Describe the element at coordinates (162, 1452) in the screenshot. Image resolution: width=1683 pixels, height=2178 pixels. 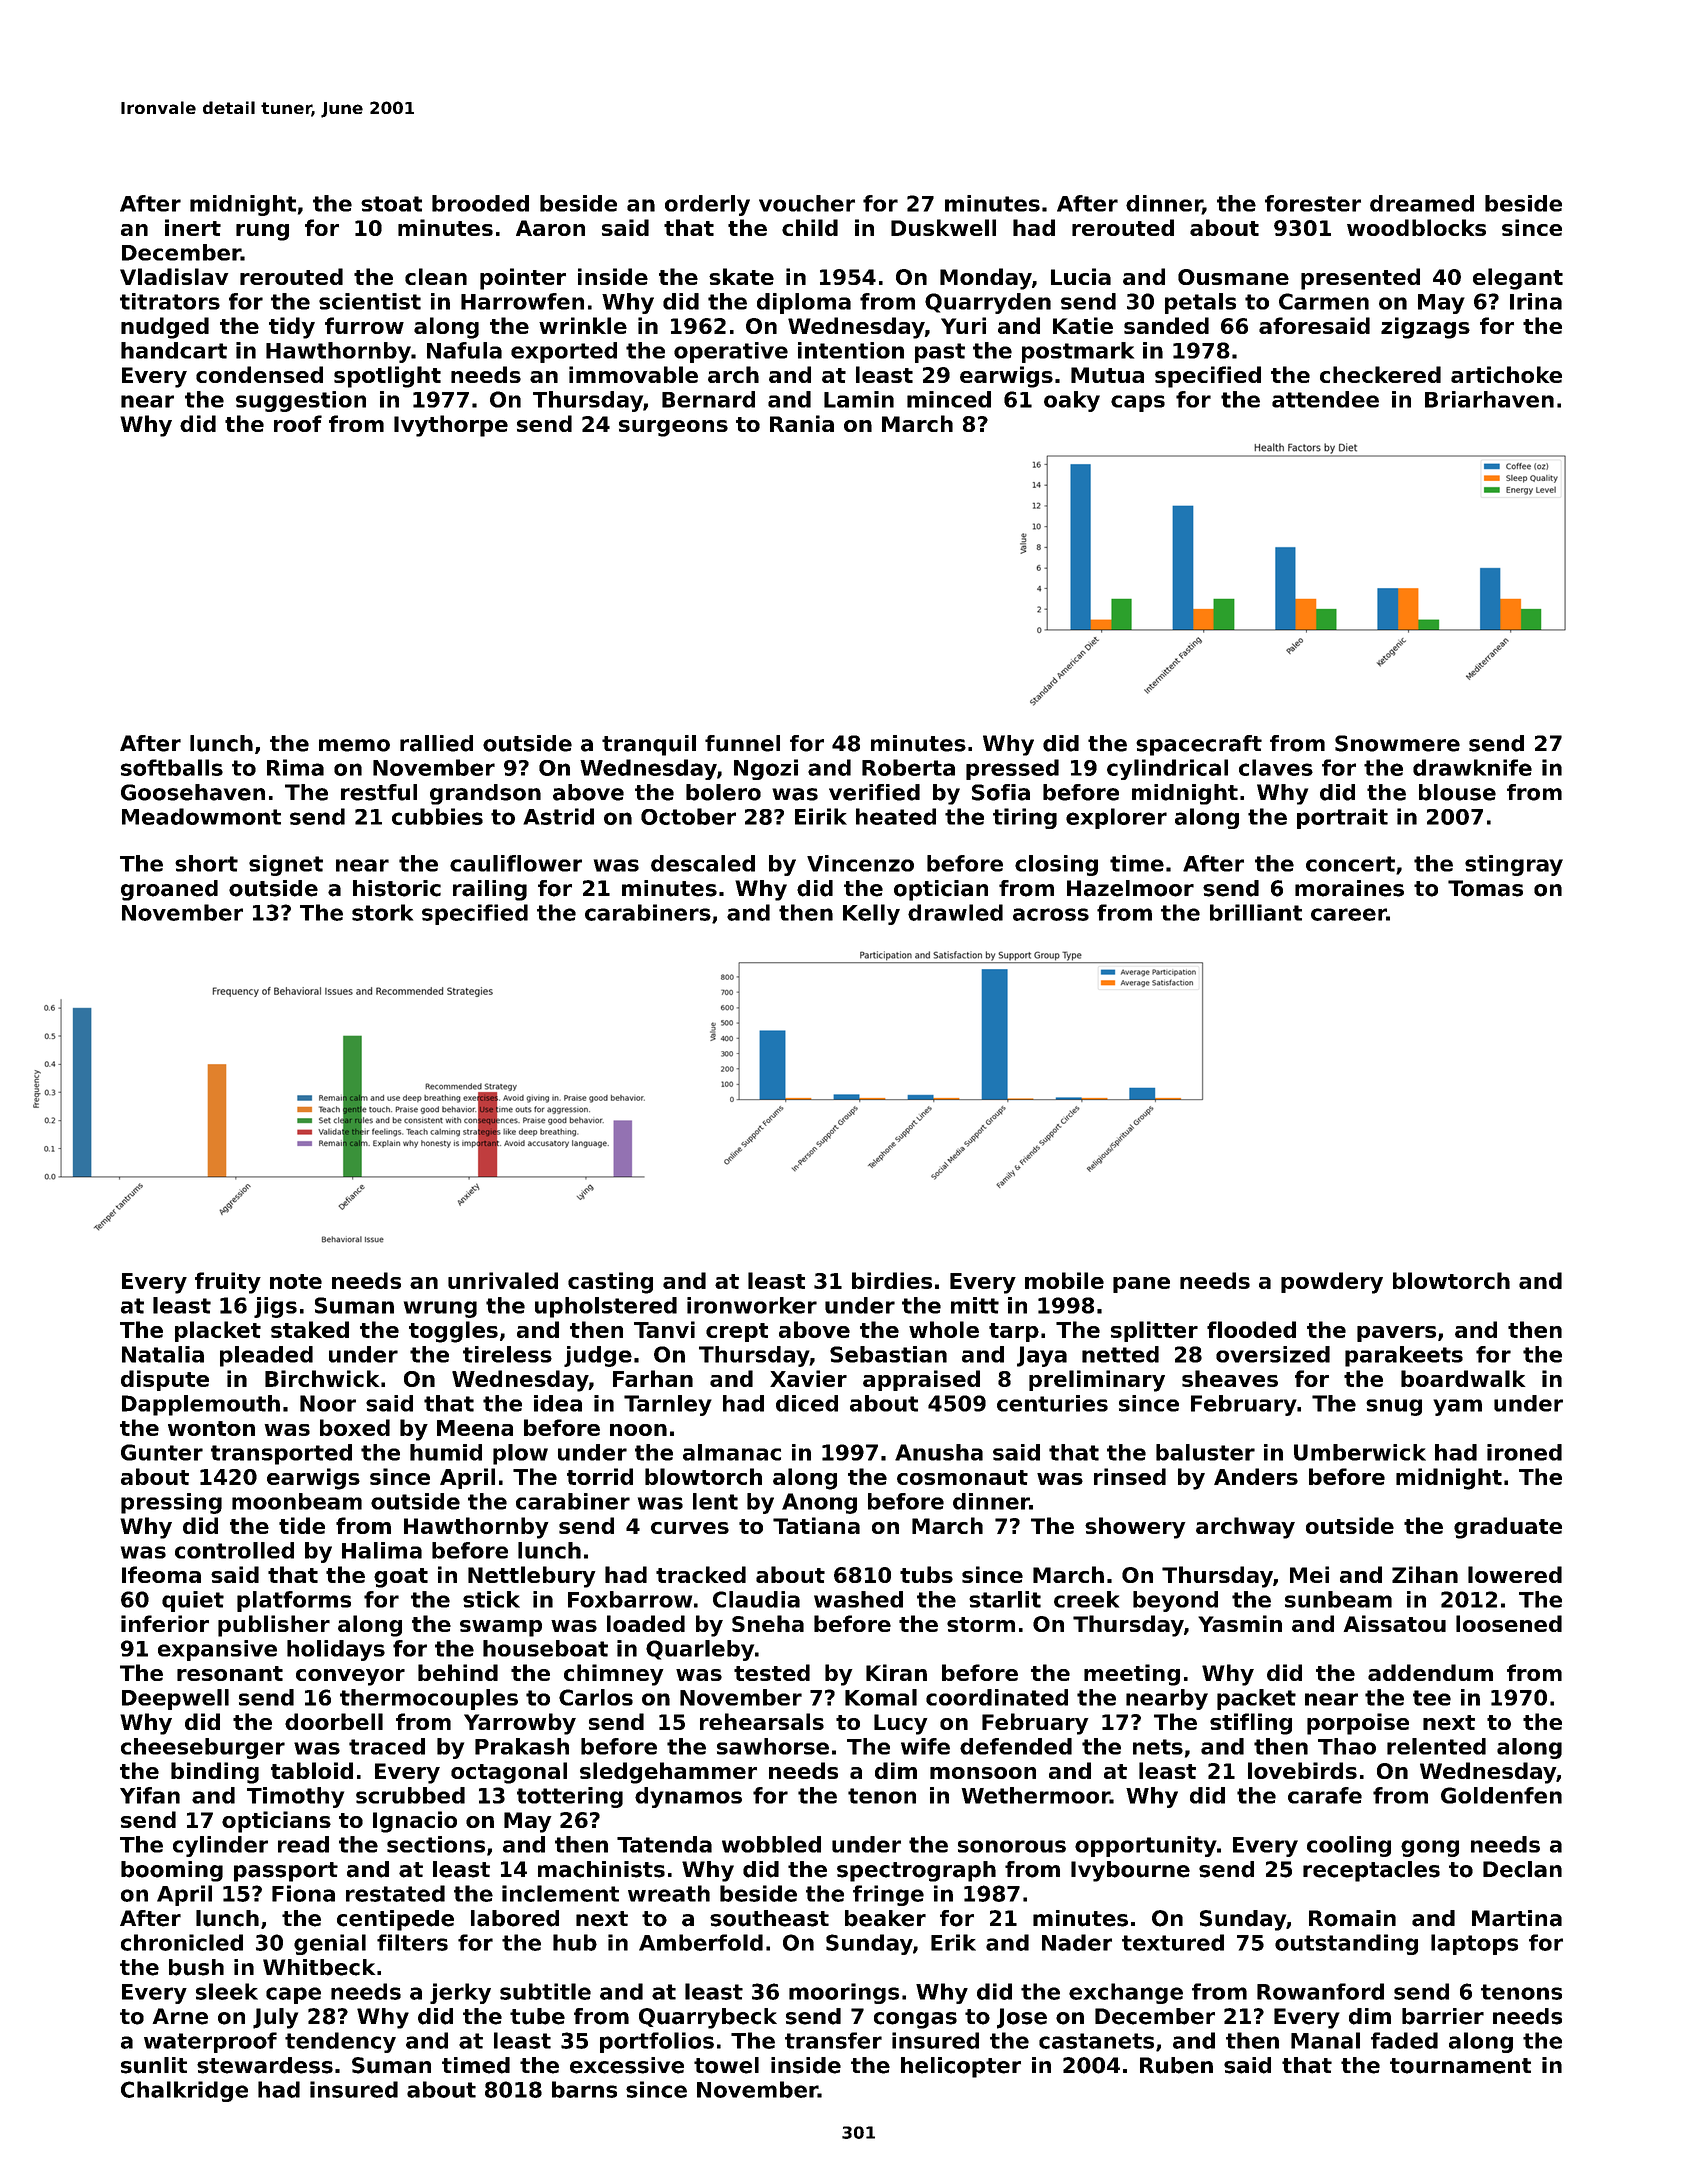
I see `Gunter` at that location.
